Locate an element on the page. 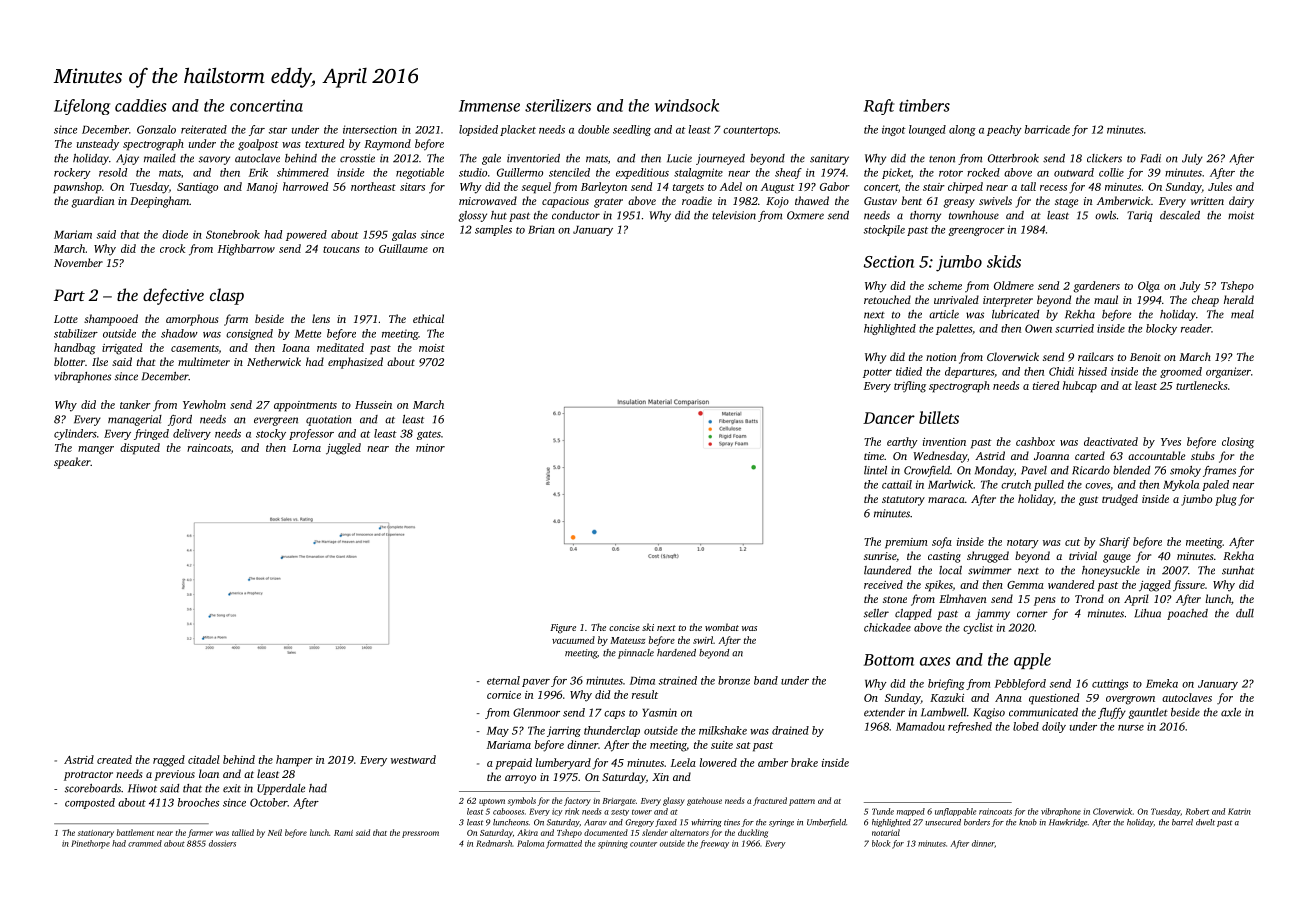  Lifelong is located at coordinates (82, 107).
